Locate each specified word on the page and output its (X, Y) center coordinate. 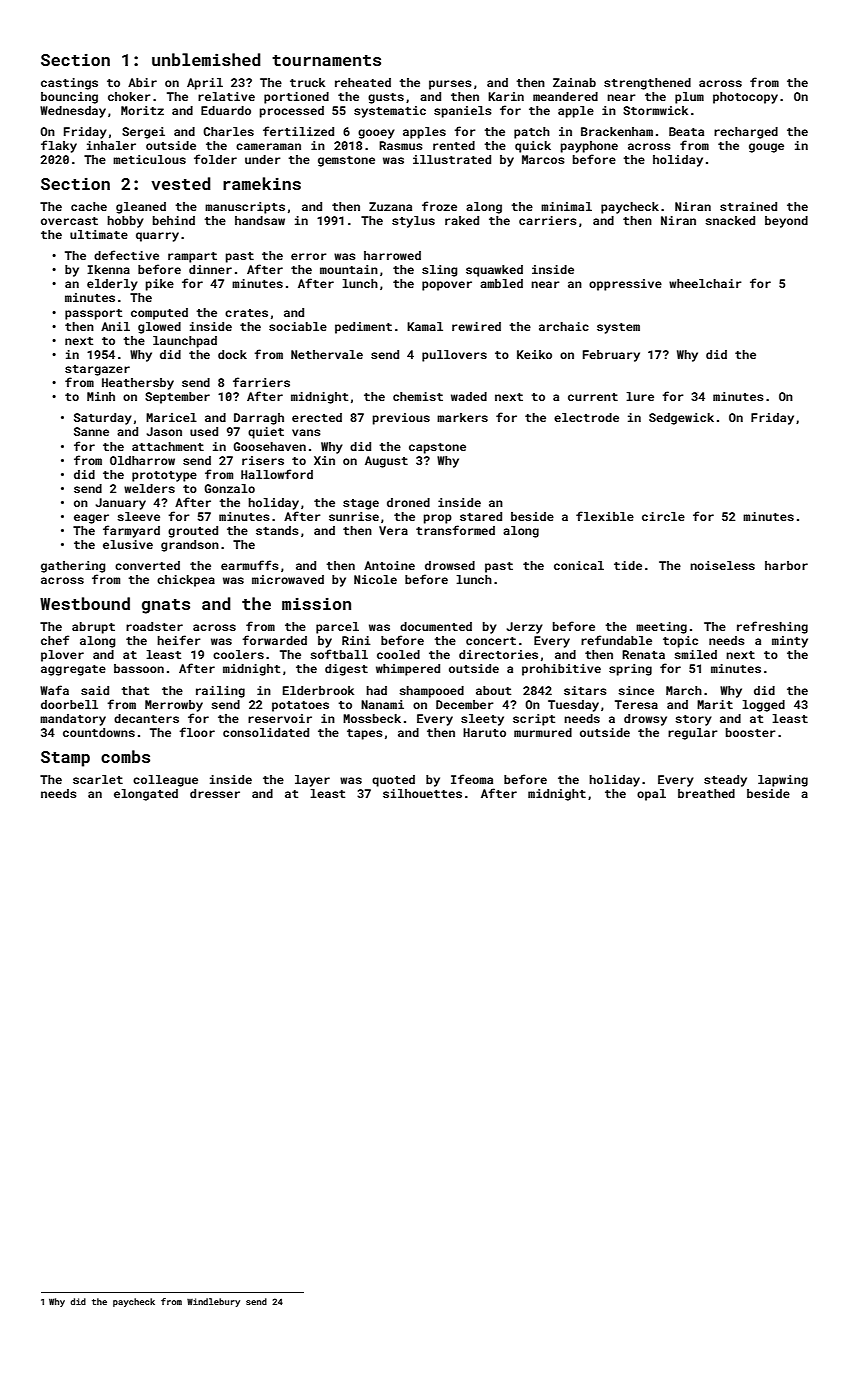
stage (361, 504)
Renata (643, 654)
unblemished (206, 59)
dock (232, 354)
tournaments (326, 60)
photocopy (745, 98)
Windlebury (213, 1302)
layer (312, 781)
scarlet (98, 779)
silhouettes (422, 793)
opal (651, 795)
